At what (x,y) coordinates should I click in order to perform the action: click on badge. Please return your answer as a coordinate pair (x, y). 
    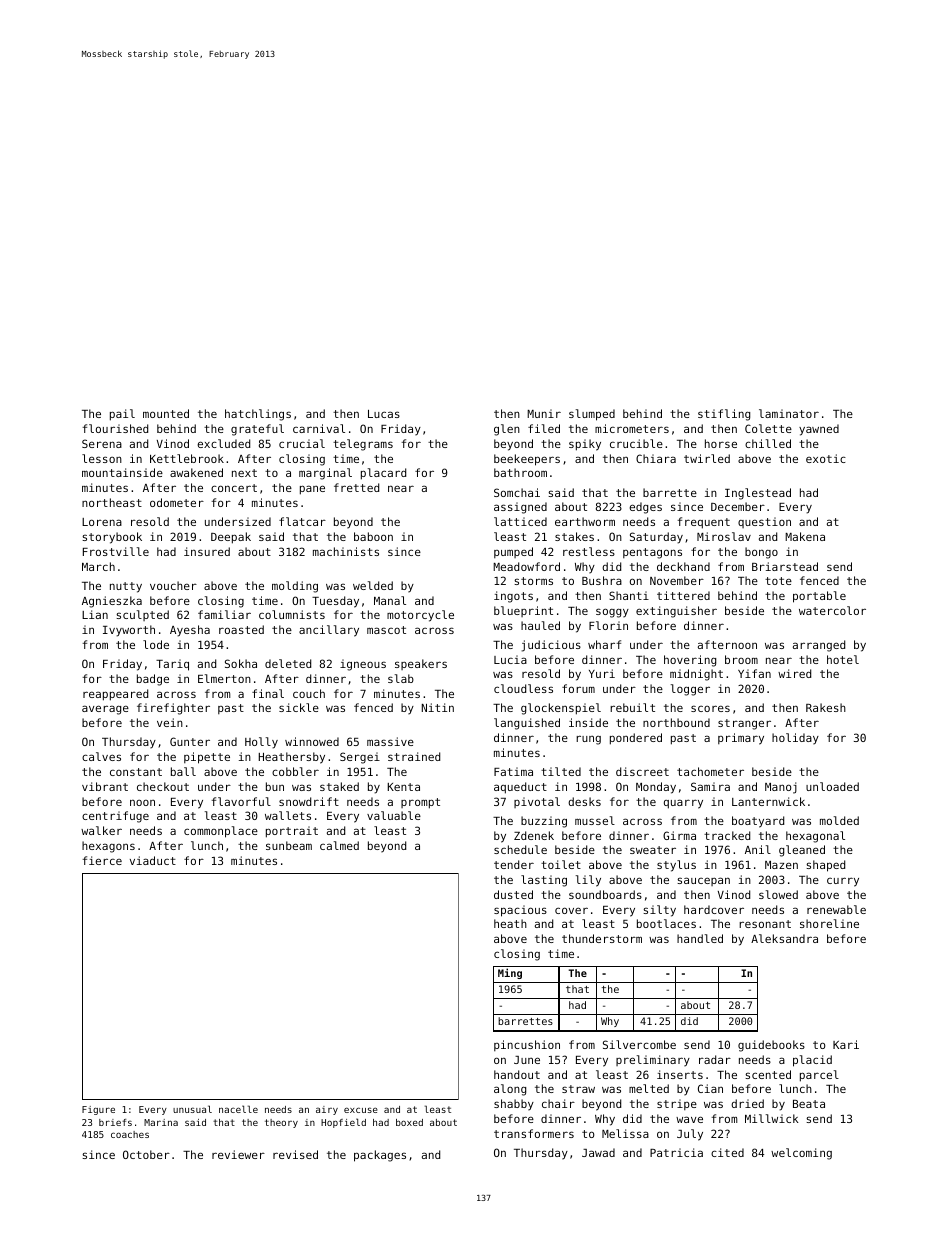
    Looking at the image, I should click on (153, 680).
